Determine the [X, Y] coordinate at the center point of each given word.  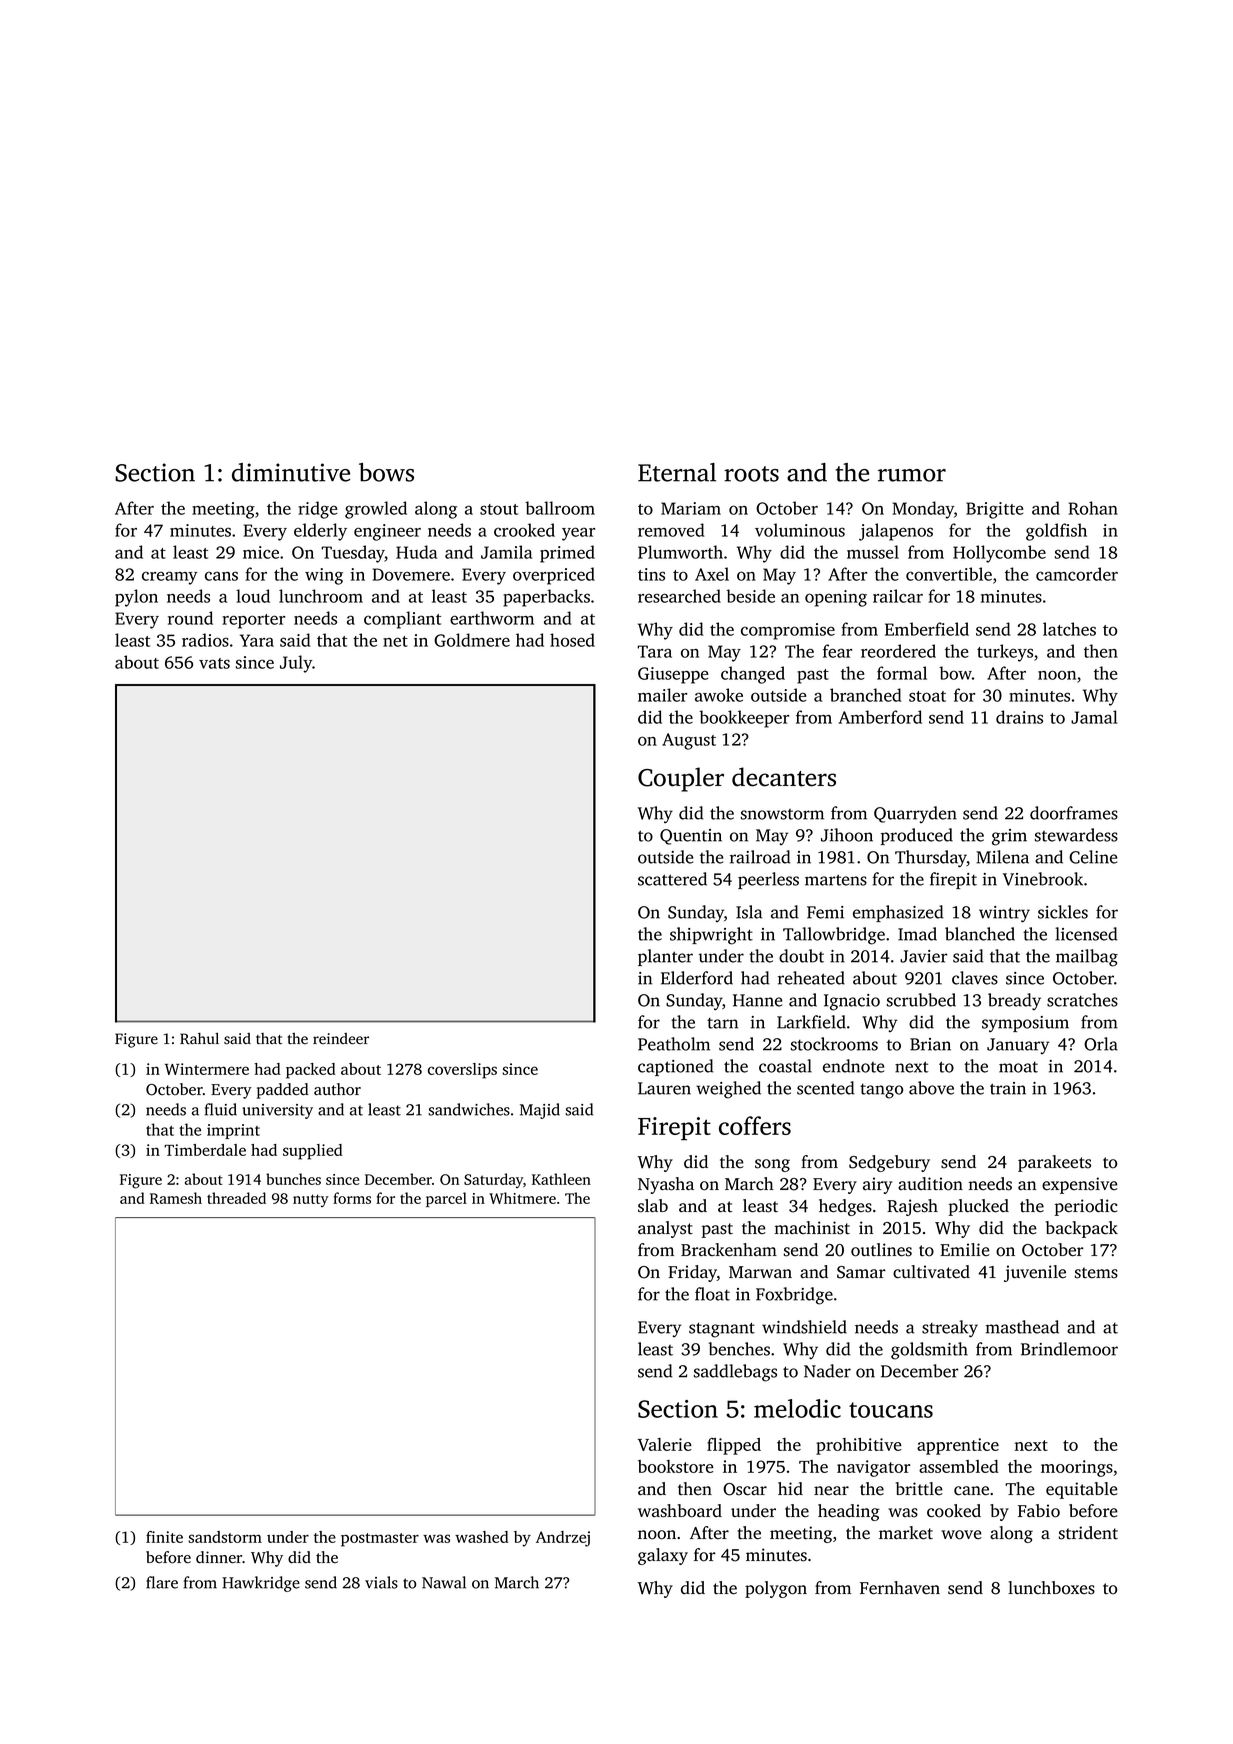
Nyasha [666, 1185]
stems [1096, 1273]
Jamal [1094, 717]
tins [651, 574]
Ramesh [176, 1198]
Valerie [665, 1444]
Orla [1101, 1044]
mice [261, 552]
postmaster [380, 1540]
